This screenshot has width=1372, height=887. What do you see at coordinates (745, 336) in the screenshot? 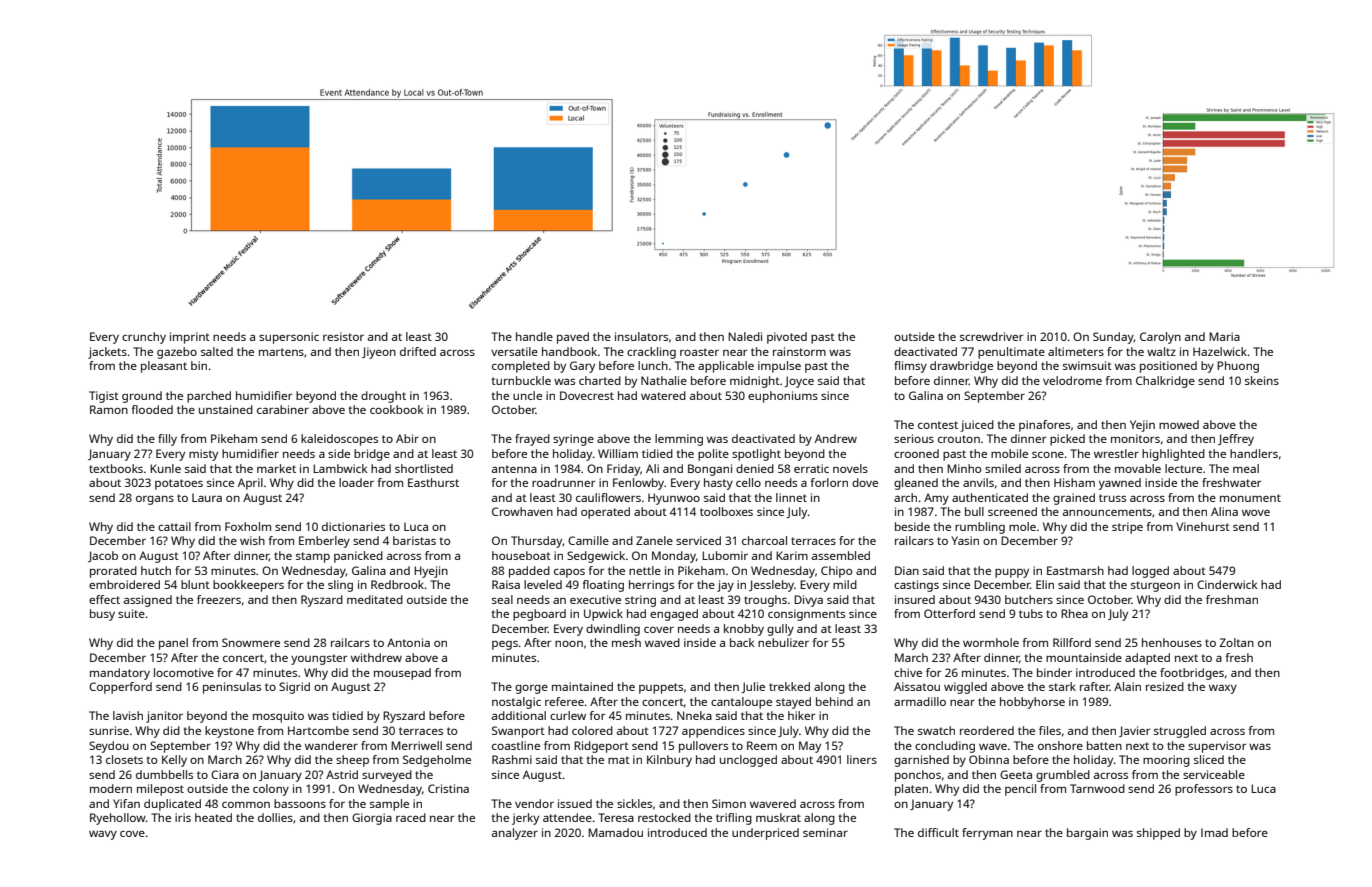
I see `Naledi` at bounding box center [745, 336].
